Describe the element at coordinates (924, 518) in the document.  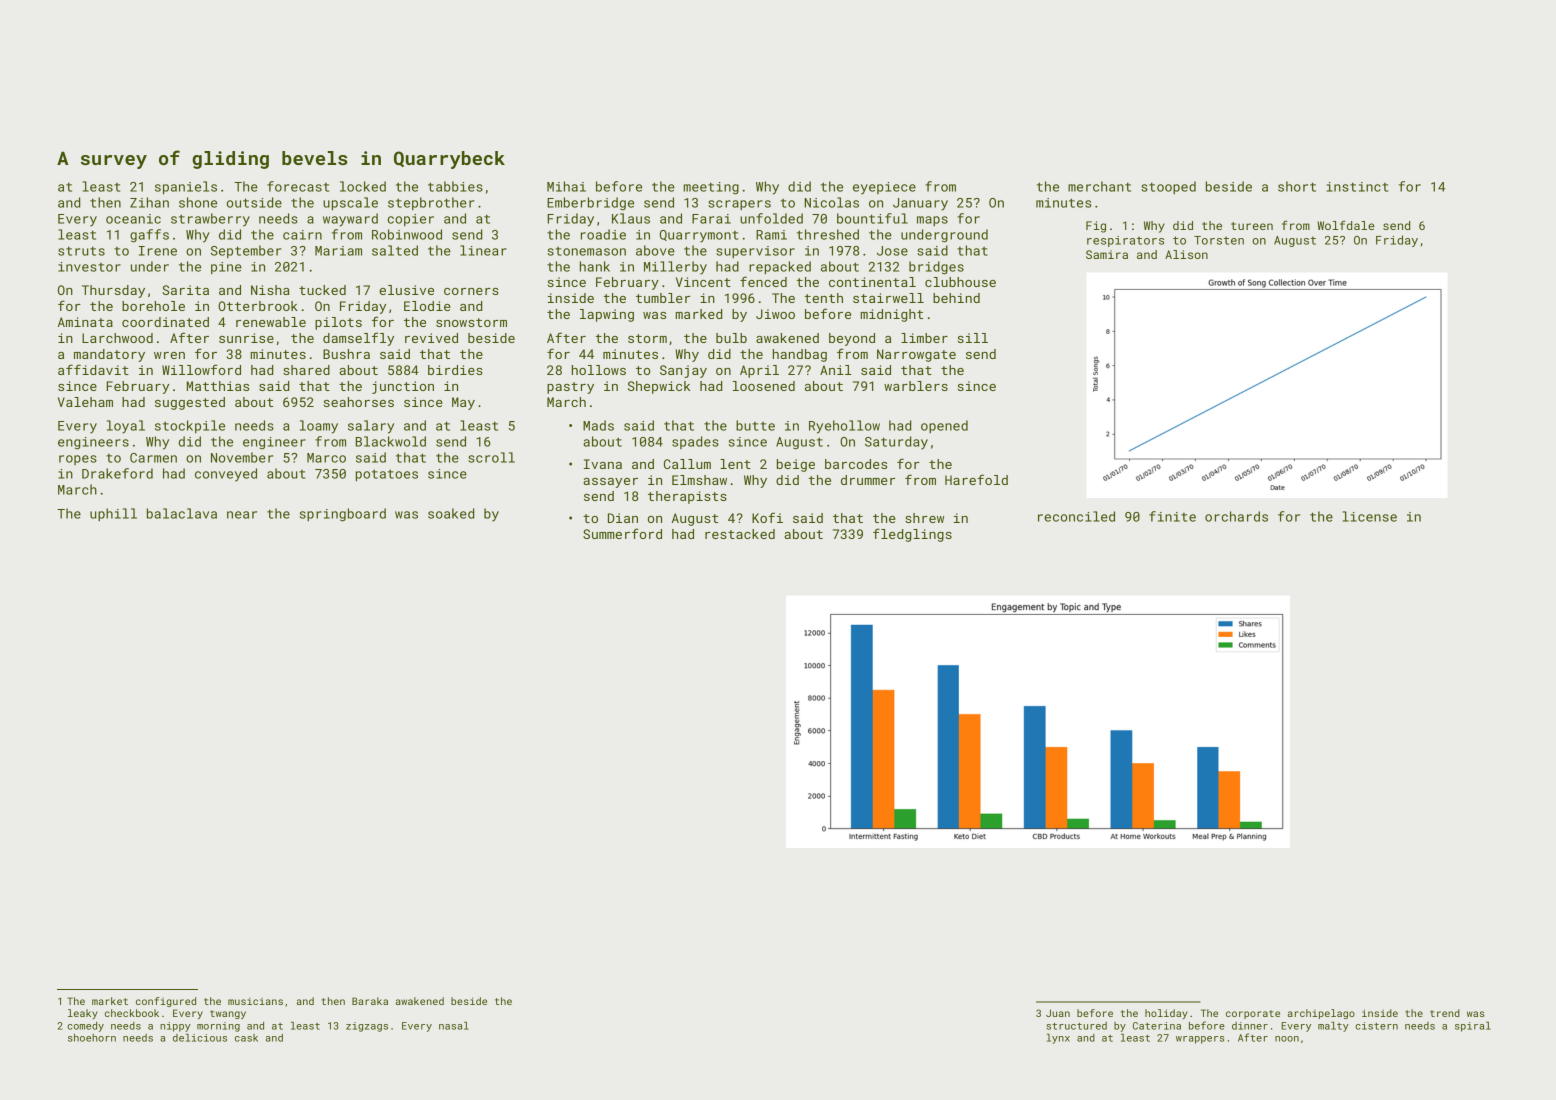
I see `shrew` at that location.
